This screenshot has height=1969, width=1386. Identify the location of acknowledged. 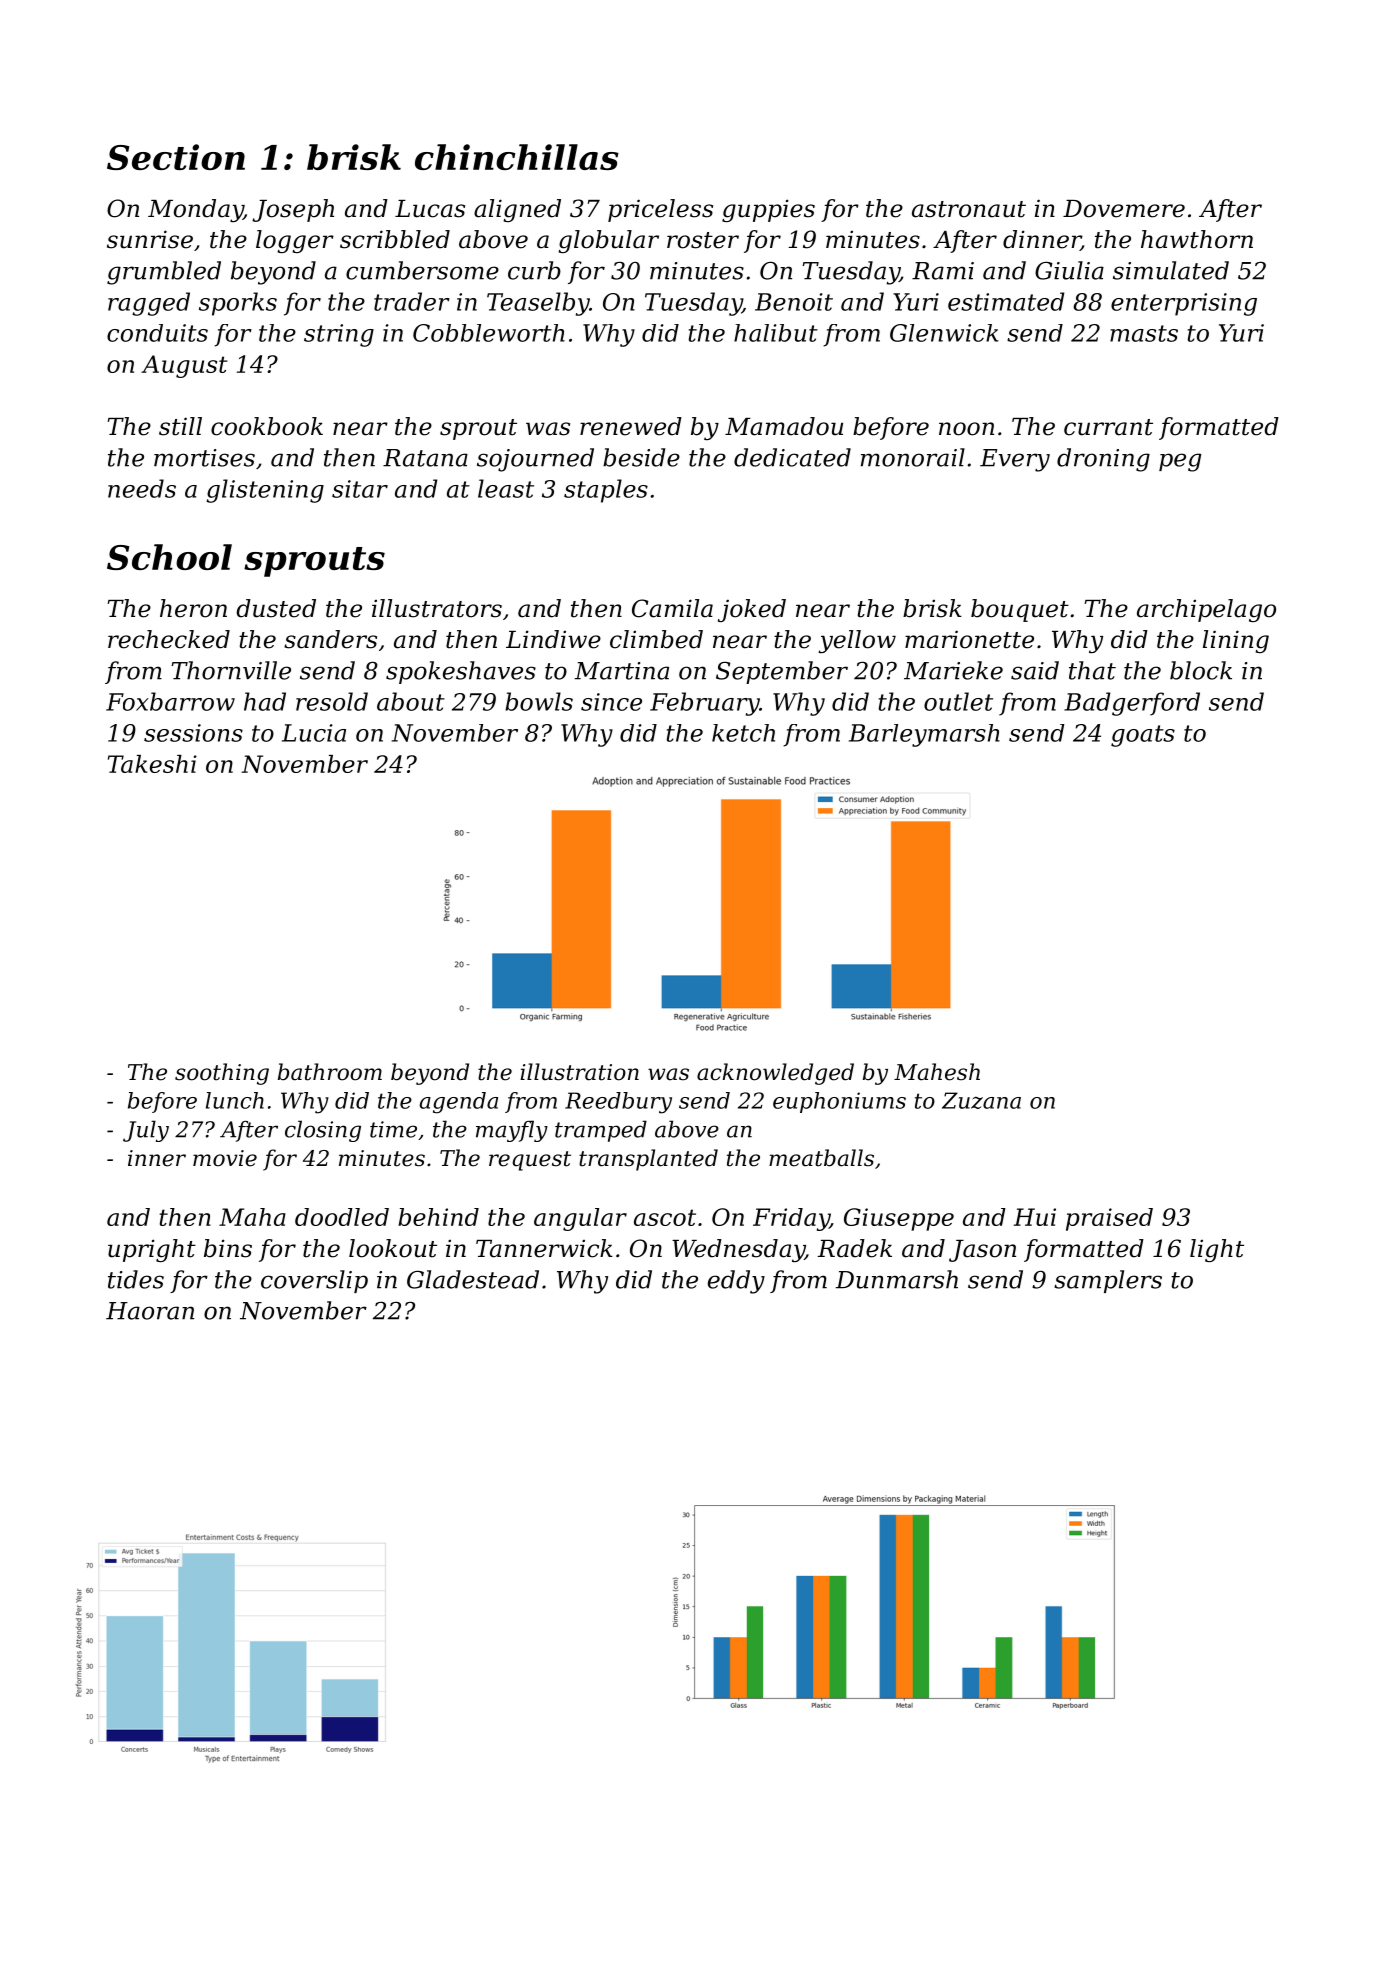
(775, 1074).
